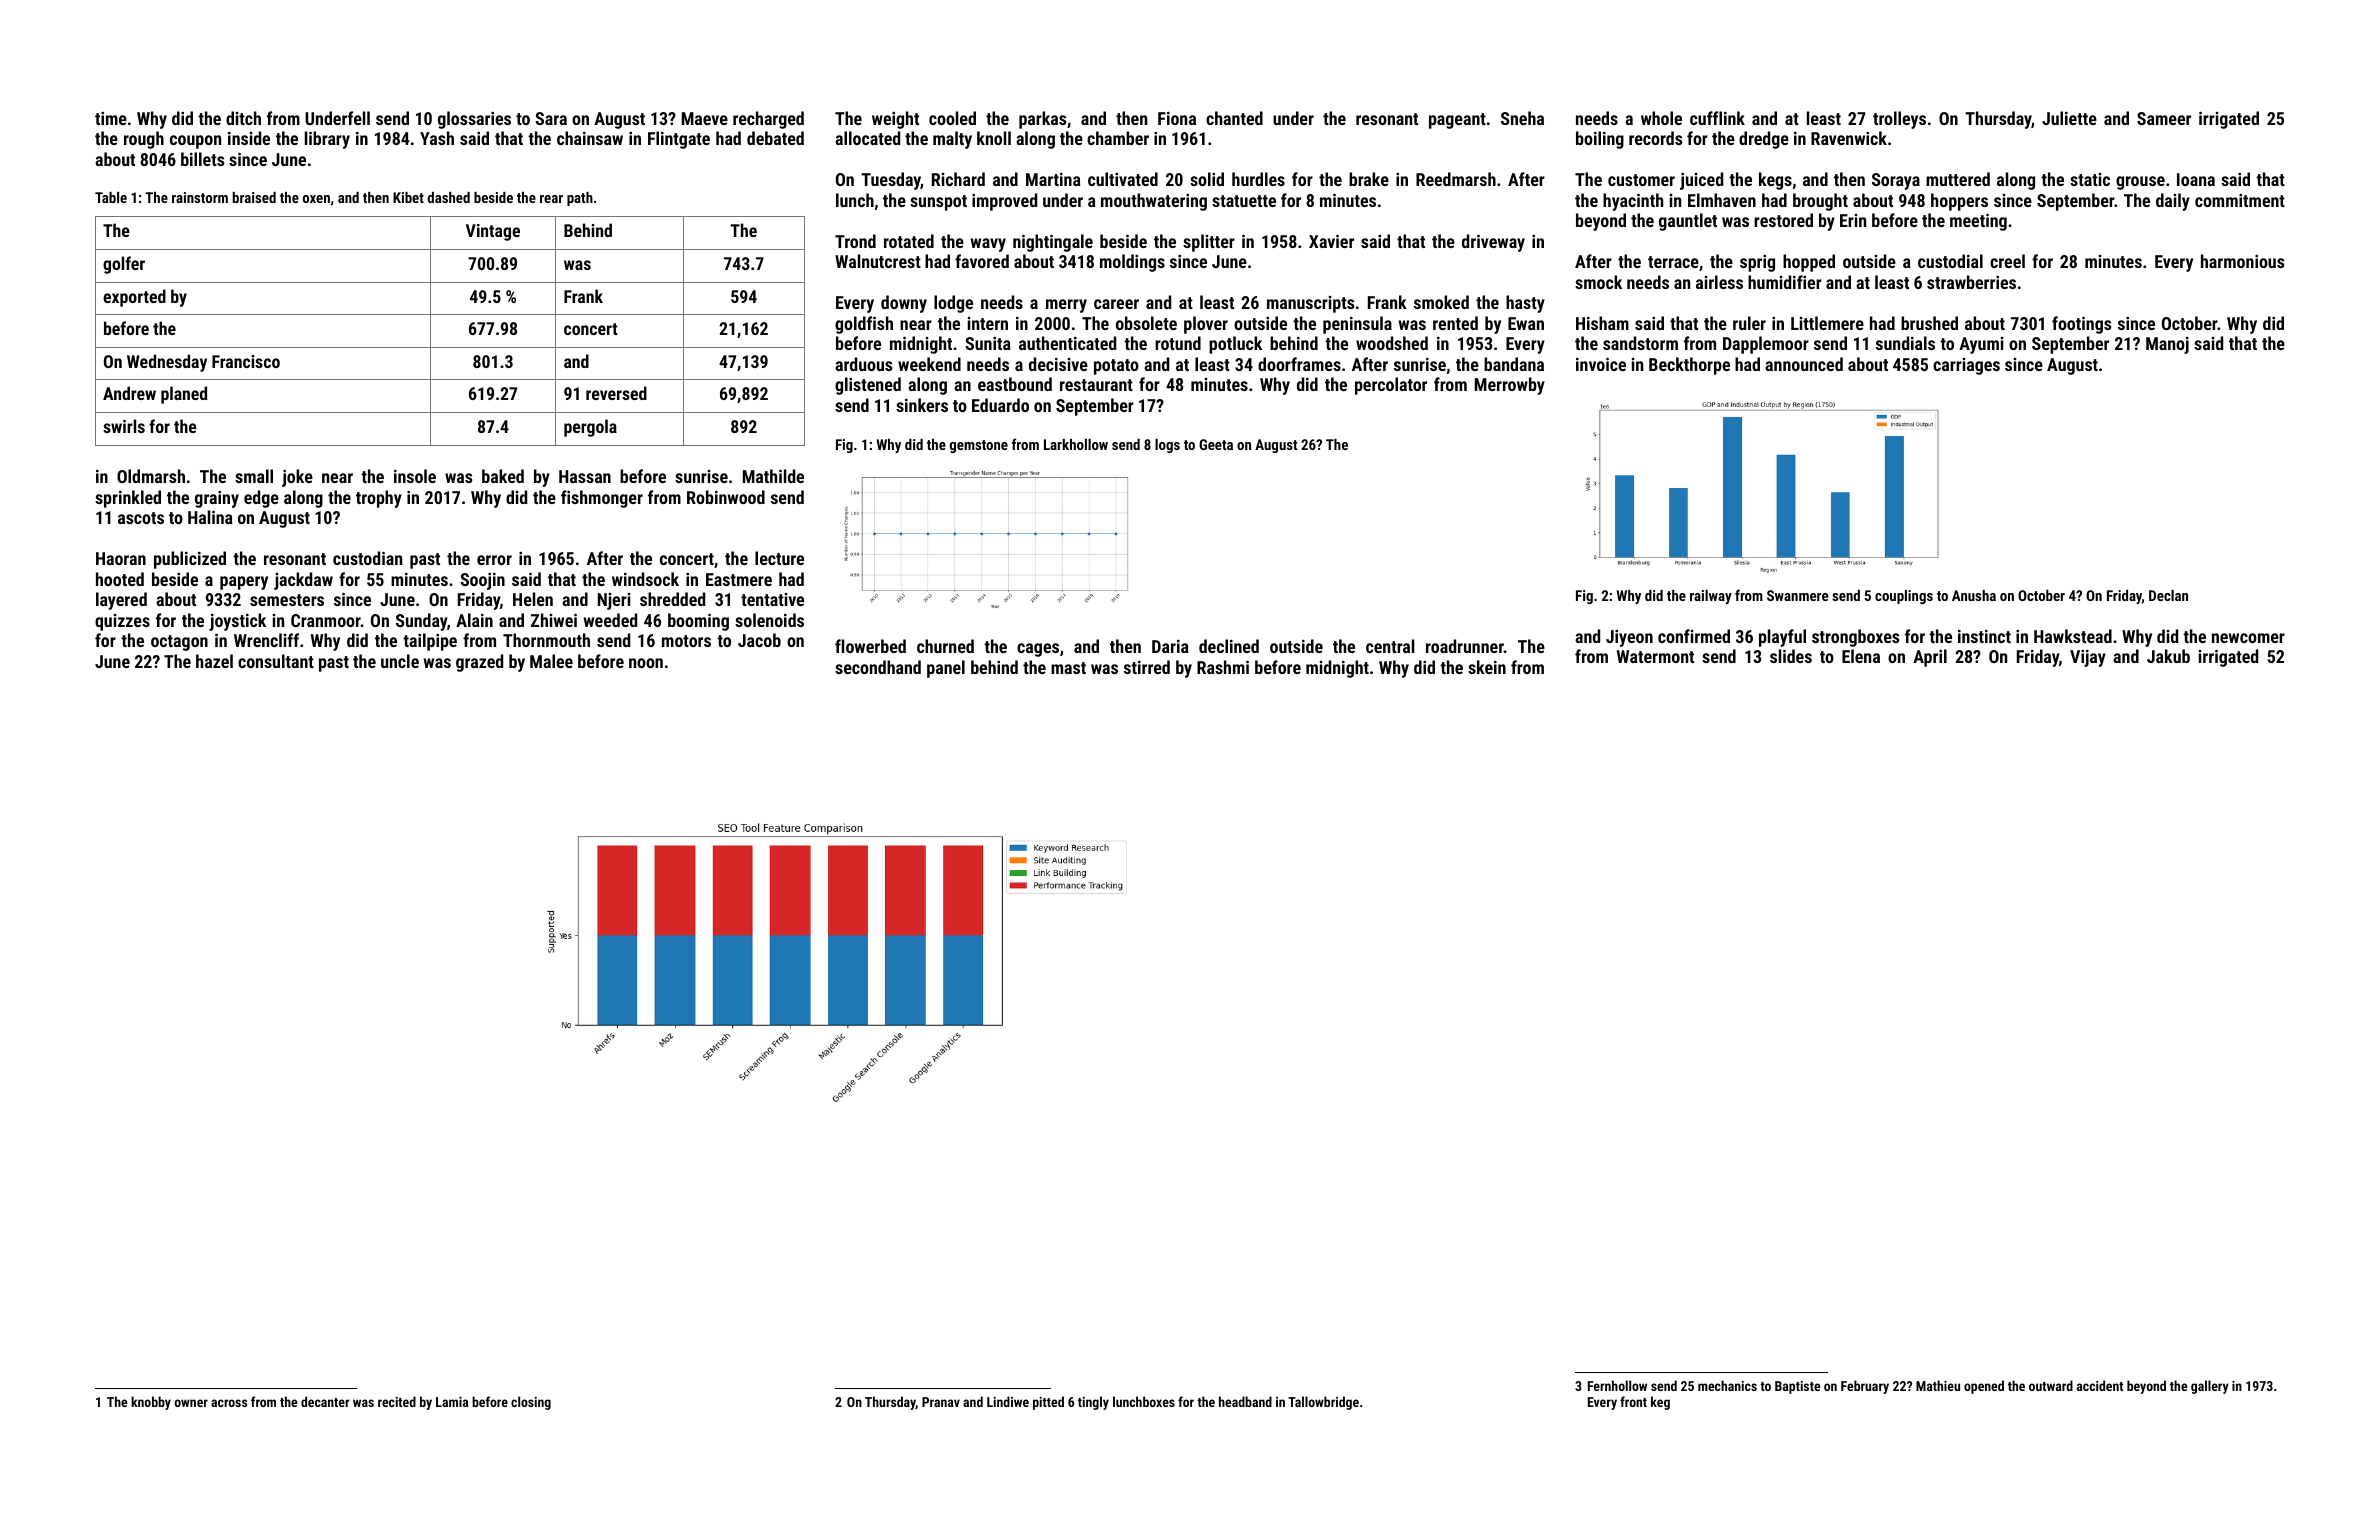 This screenshot has width=2380, height=1540. What do you see at coordinates (2167, 345) in the screenshot?
I see `Manoj` at bounding box center [2167, 345].
